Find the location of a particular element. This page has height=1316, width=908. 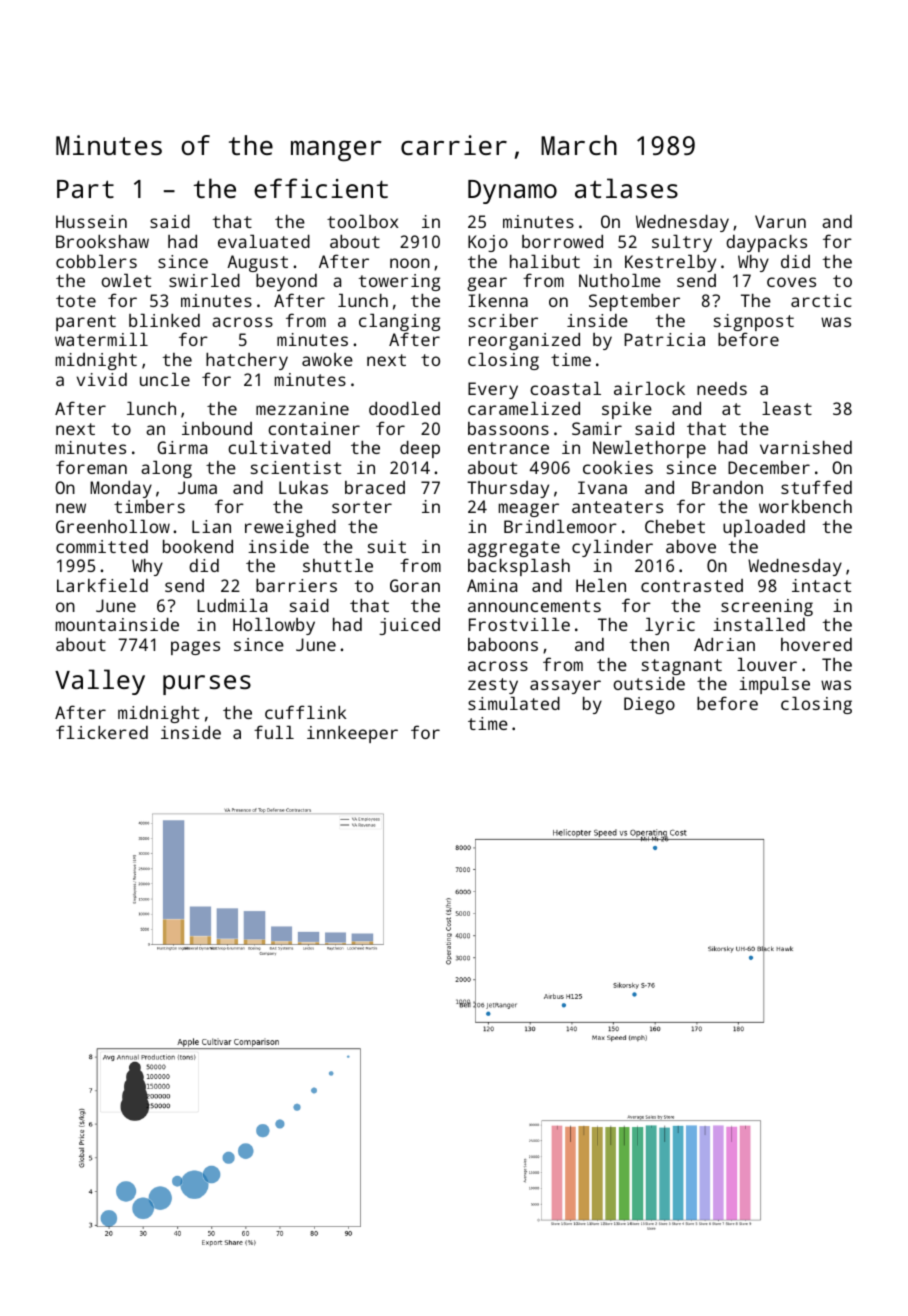

foreman is located at coordinates (91, 467).
